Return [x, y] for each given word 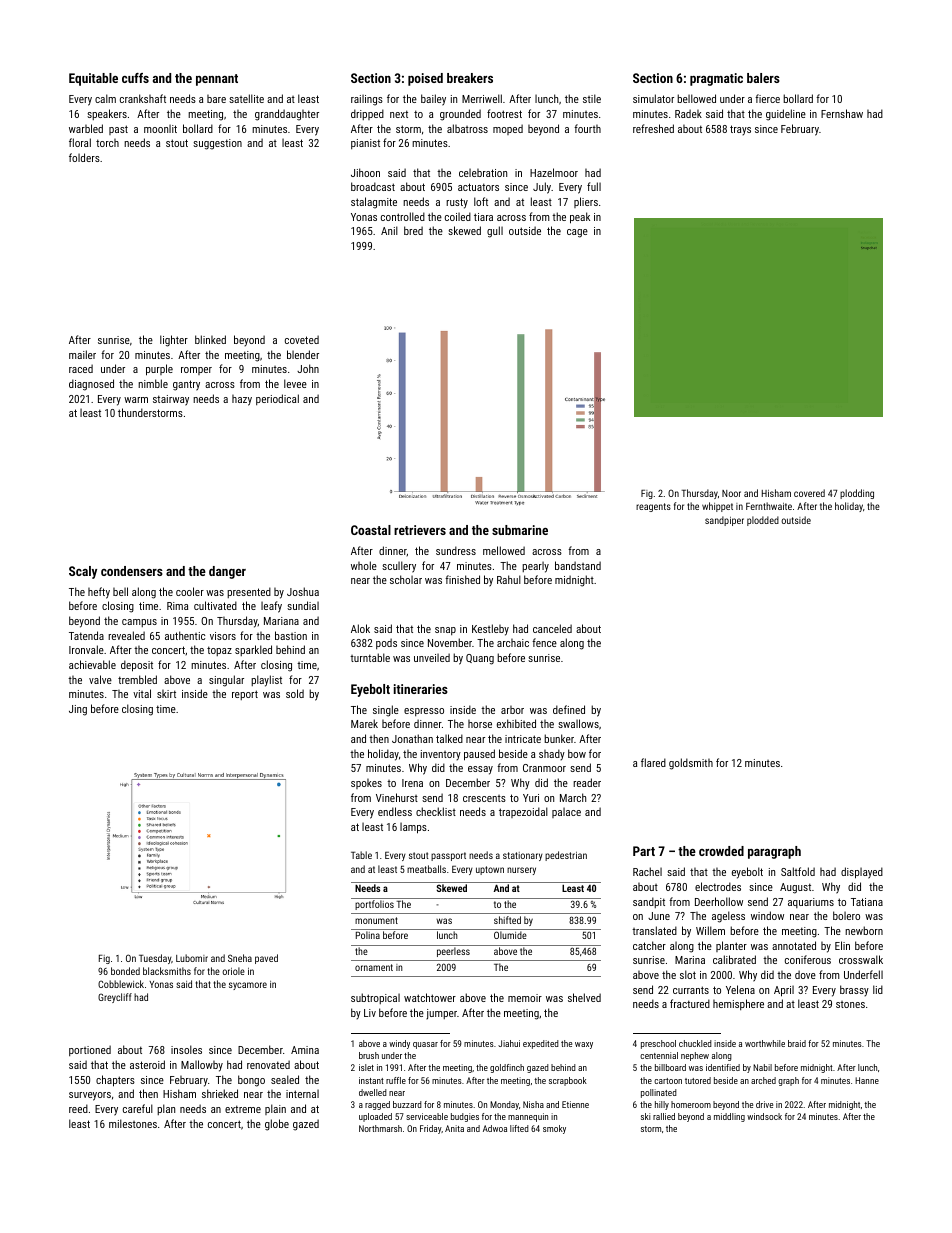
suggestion [217, 144]
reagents [653, 507]
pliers [586, 202]
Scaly [83, 572]
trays [740, 130]
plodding [857, 494]
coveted [302, 339]
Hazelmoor [554, 172]
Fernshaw [842, 113]
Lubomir [192, 958]
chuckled [695, 1043]
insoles [186, 1049]
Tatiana [867, 902]
